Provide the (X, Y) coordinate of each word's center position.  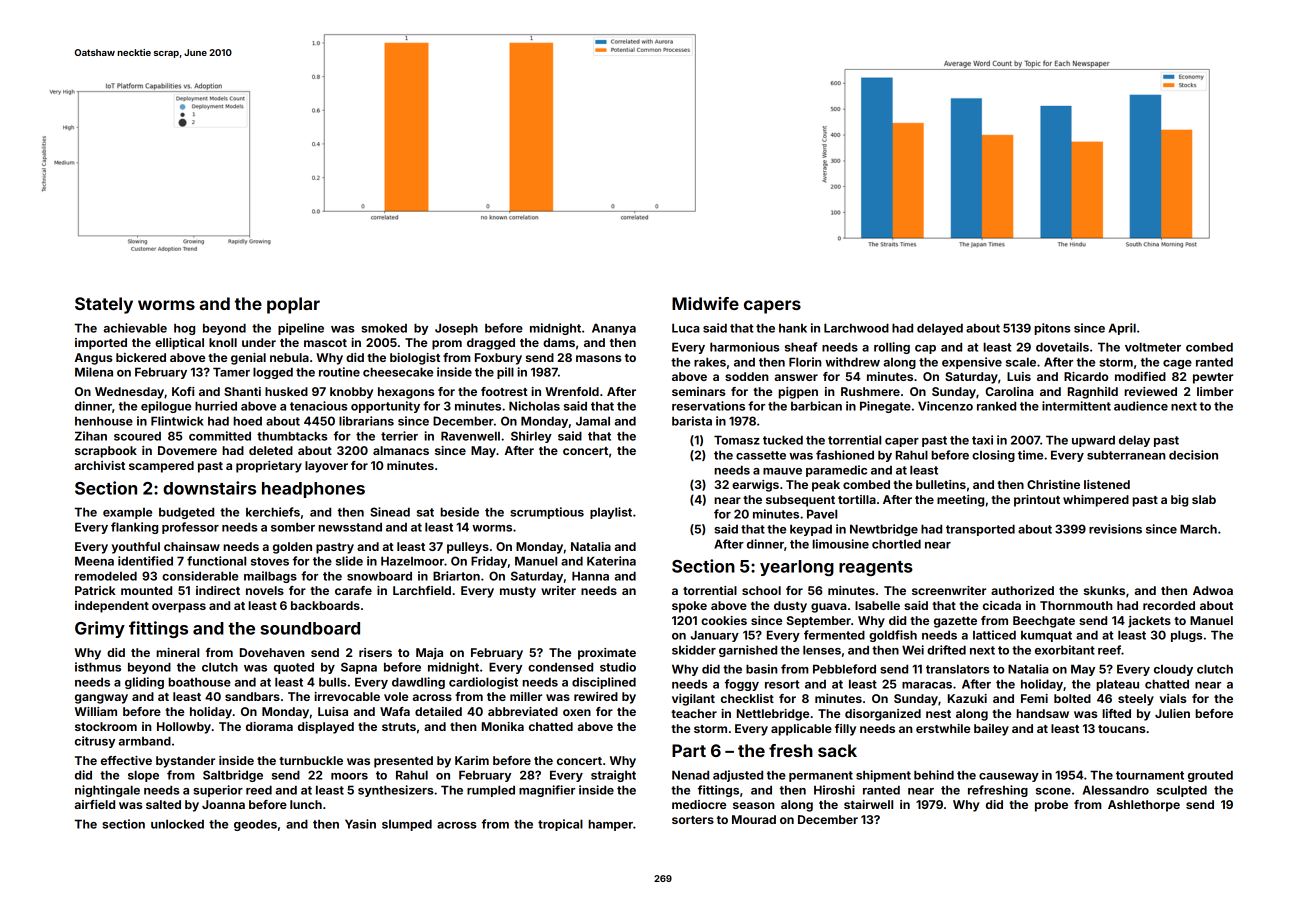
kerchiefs (273, 512)
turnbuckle (311, 760)
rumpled (491, 791)
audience (1141, 406)
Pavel (822, 514)
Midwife (705, 303)
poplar (293, 305)
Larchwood (856, 328)
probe (1051, 806)
